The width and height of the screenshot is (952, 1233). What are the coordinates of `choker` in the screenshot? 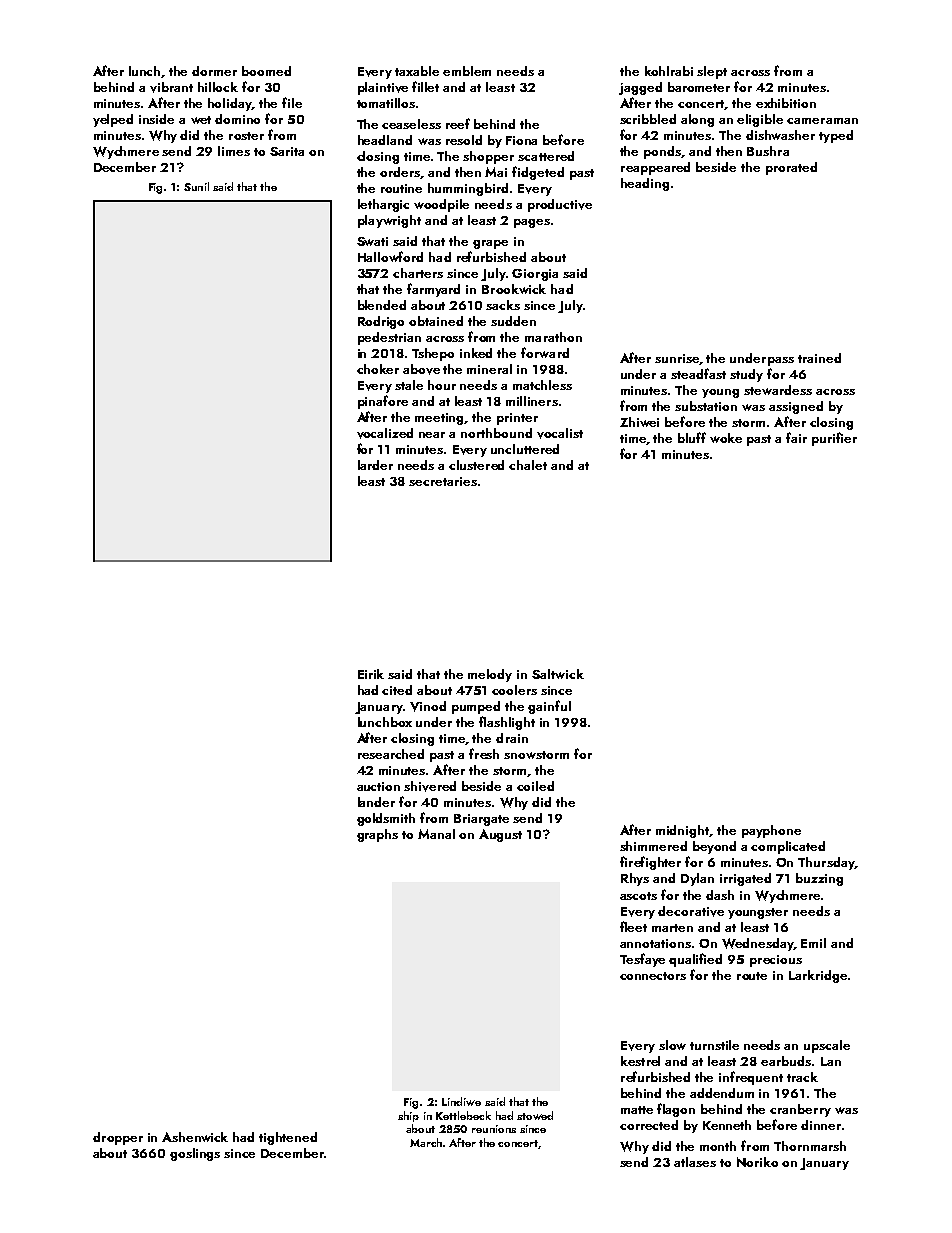 It's located at (378, 369).
